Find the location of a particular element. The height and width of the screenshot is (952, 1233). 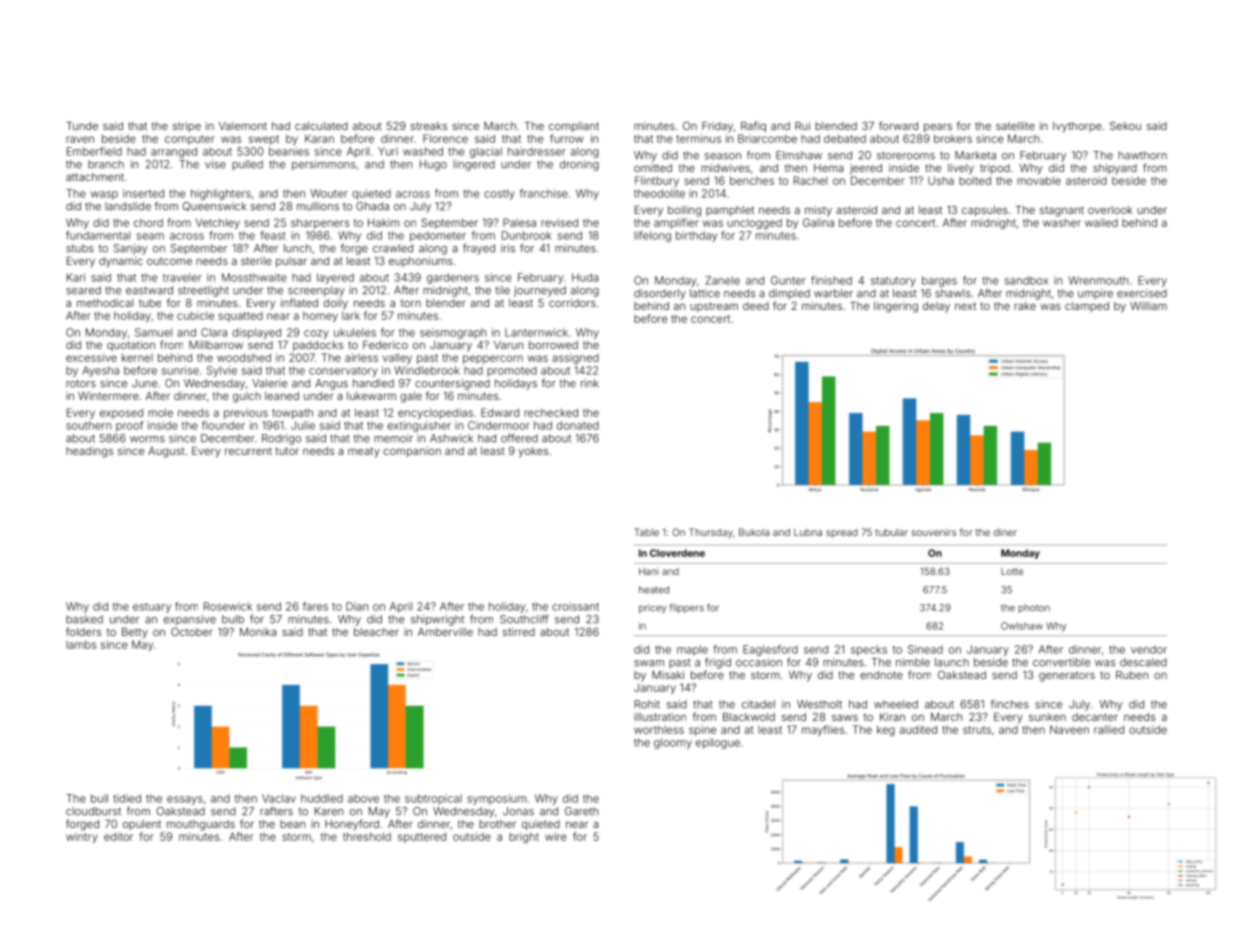

William is located at coordinates (1148, 306).
